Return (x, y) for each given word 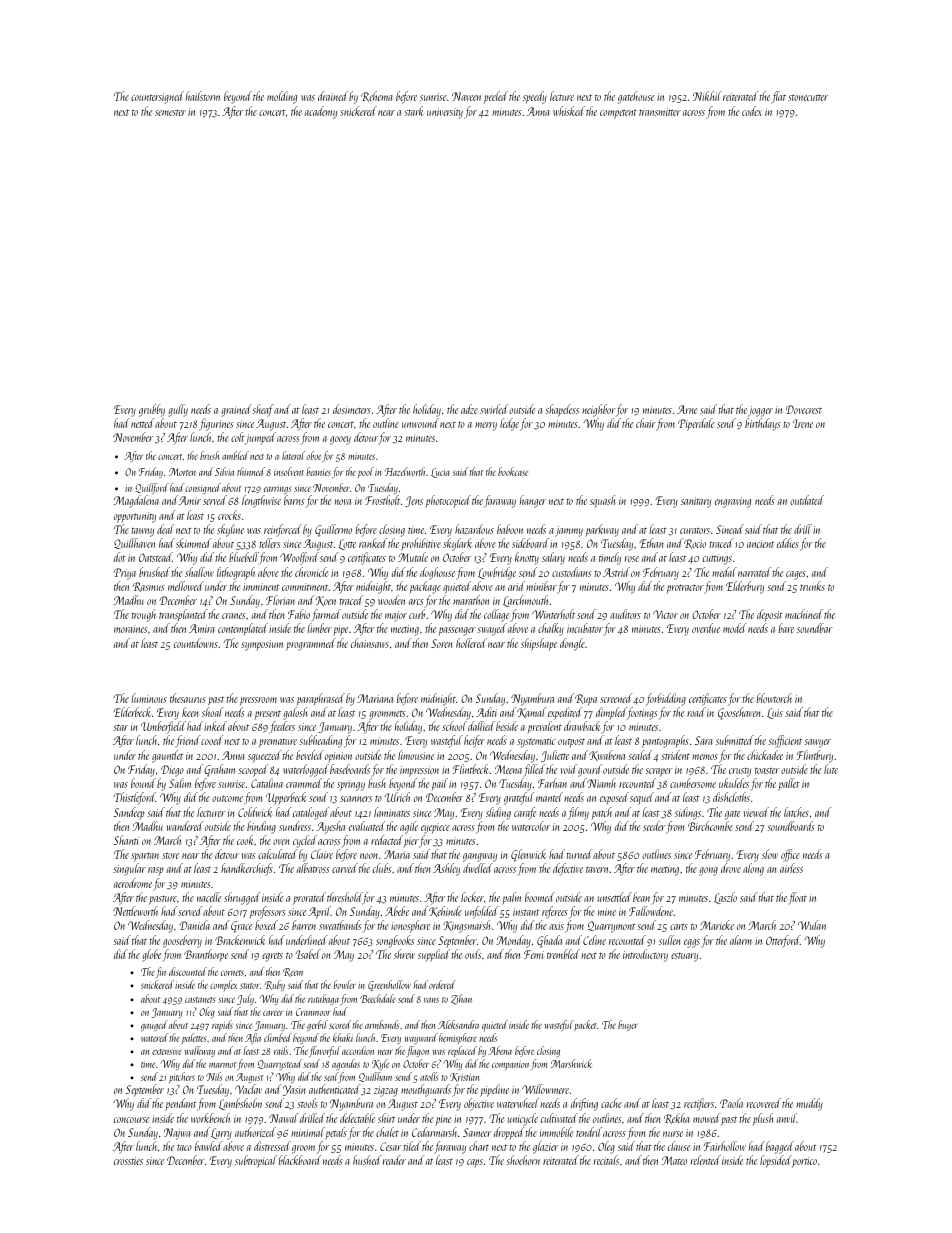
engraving (733, 502)
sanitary (696, 502)
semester (170, 112)
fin (161, 972)
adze (469, 409)
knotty (527, 558)
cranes (233, 616)
